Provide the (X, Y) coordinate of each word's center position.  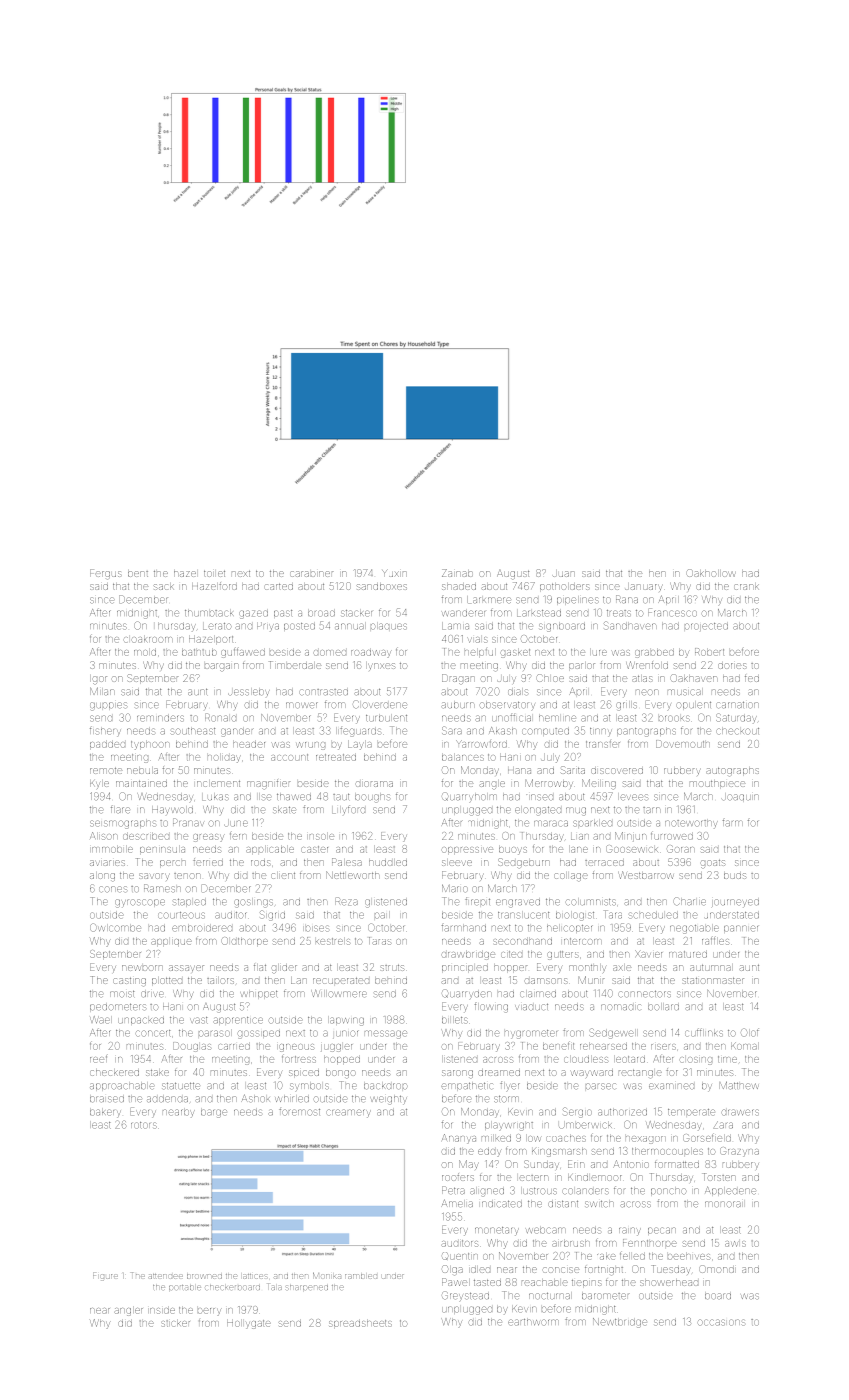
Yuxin (394, 573)
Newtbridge (620, 1323)
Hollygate (249, 1324)
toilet (214, 573)
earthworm (533, 1322)
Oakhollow (711, 573)
